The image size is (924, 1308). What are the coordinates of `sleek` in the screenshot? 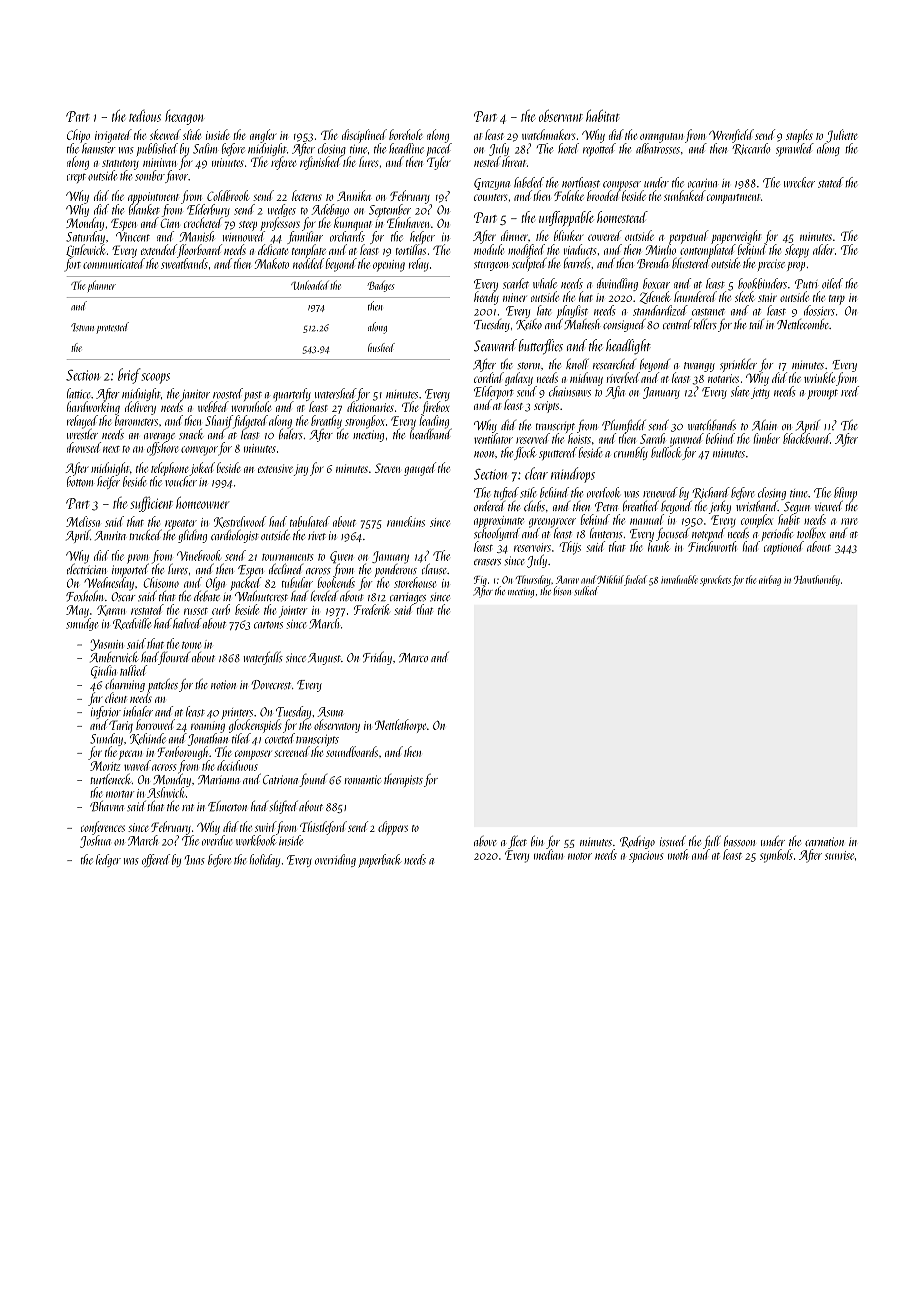 It's located at (744, 296).
